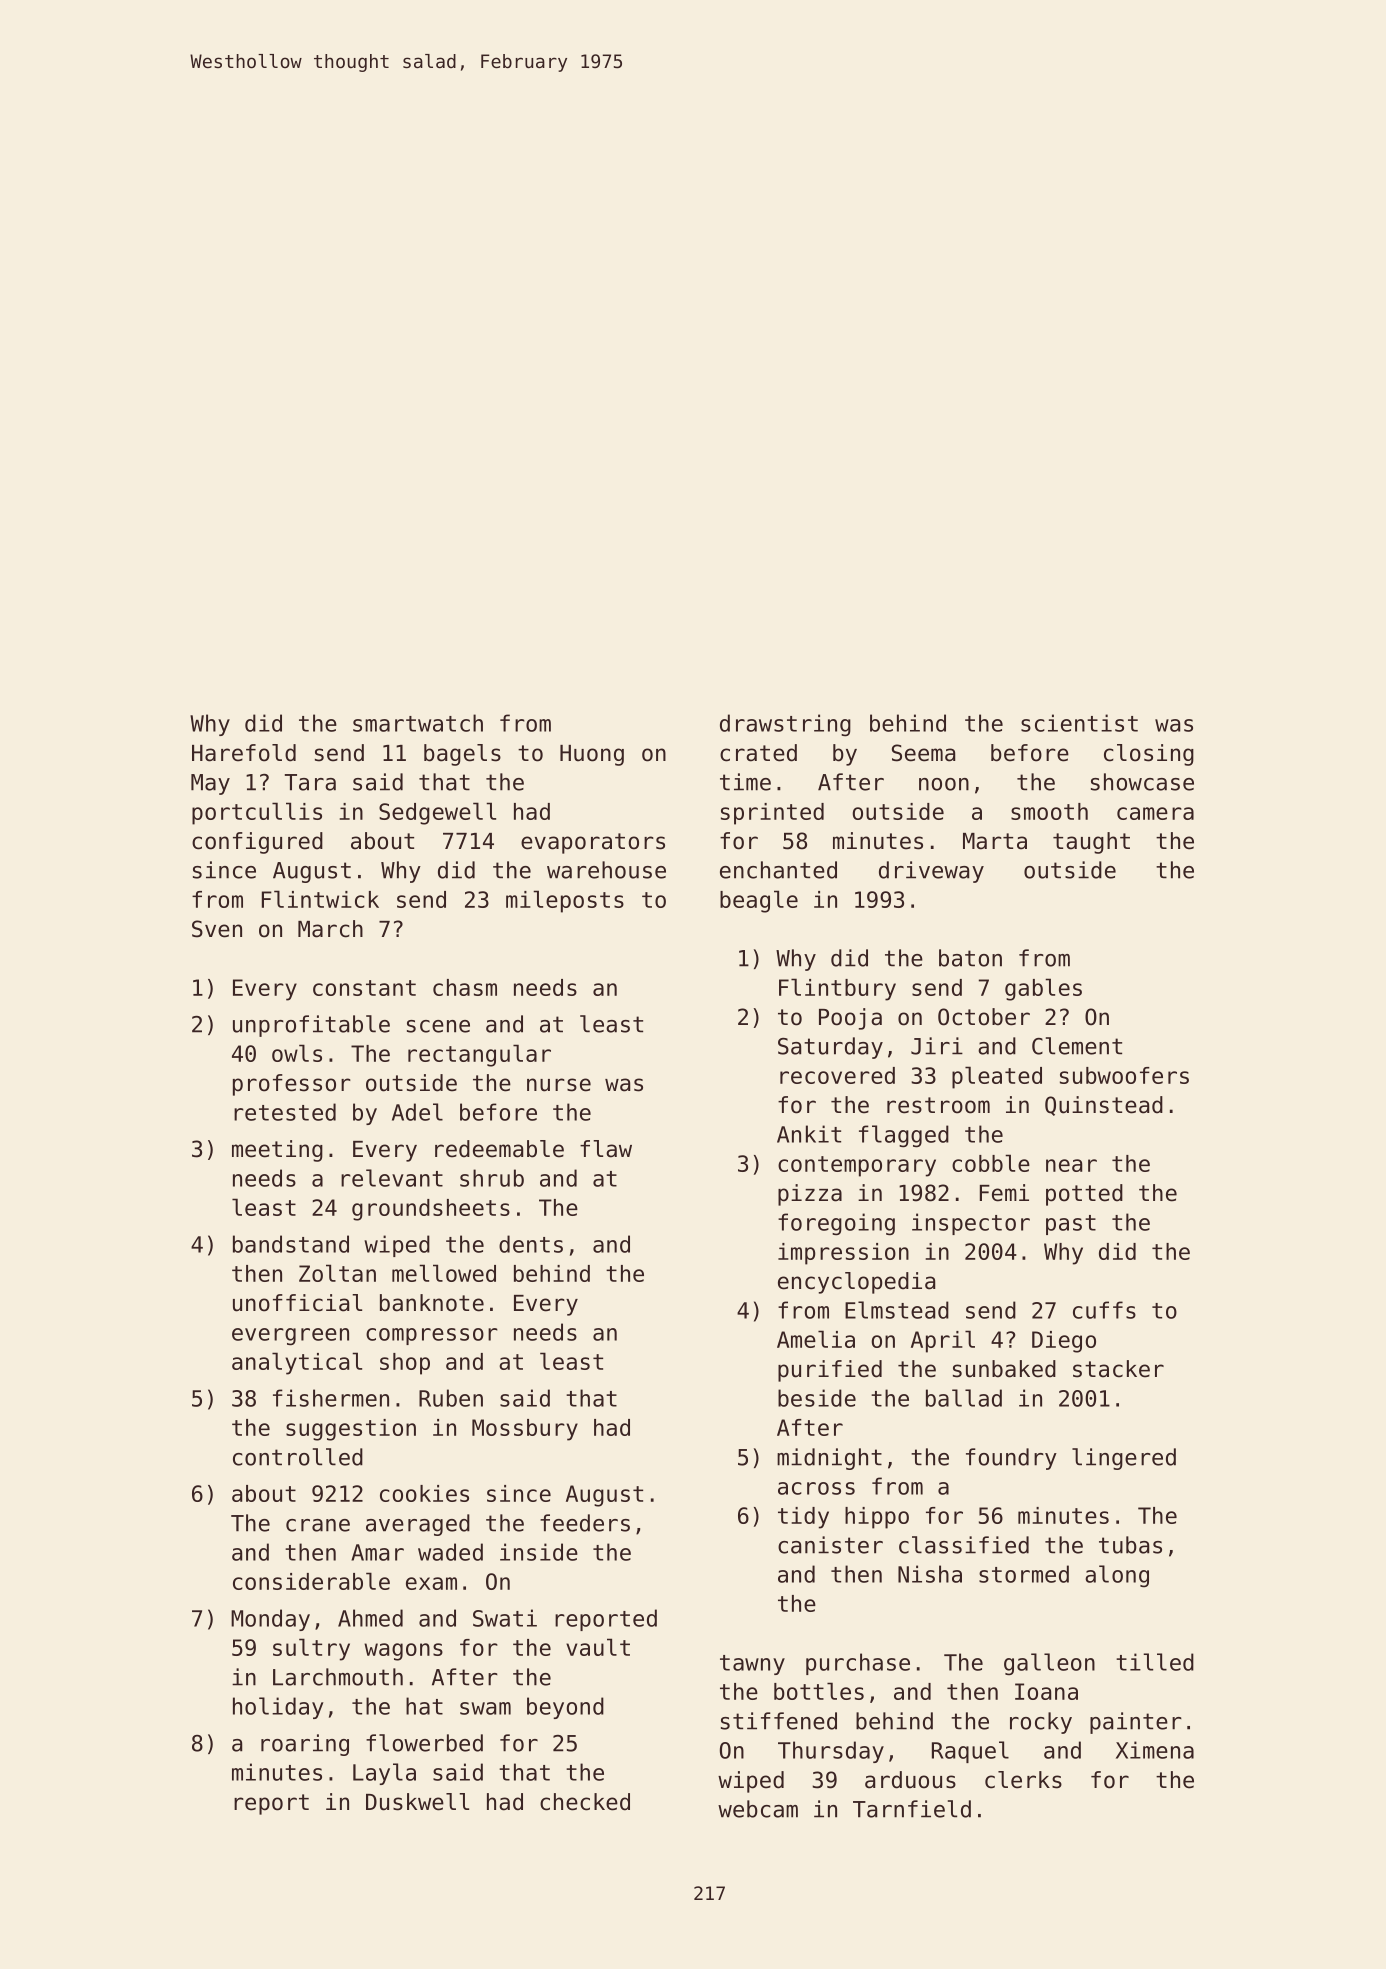  Describe the element at coordinates (810, 1195) in the screenshot. I see `pizza` at that location.
